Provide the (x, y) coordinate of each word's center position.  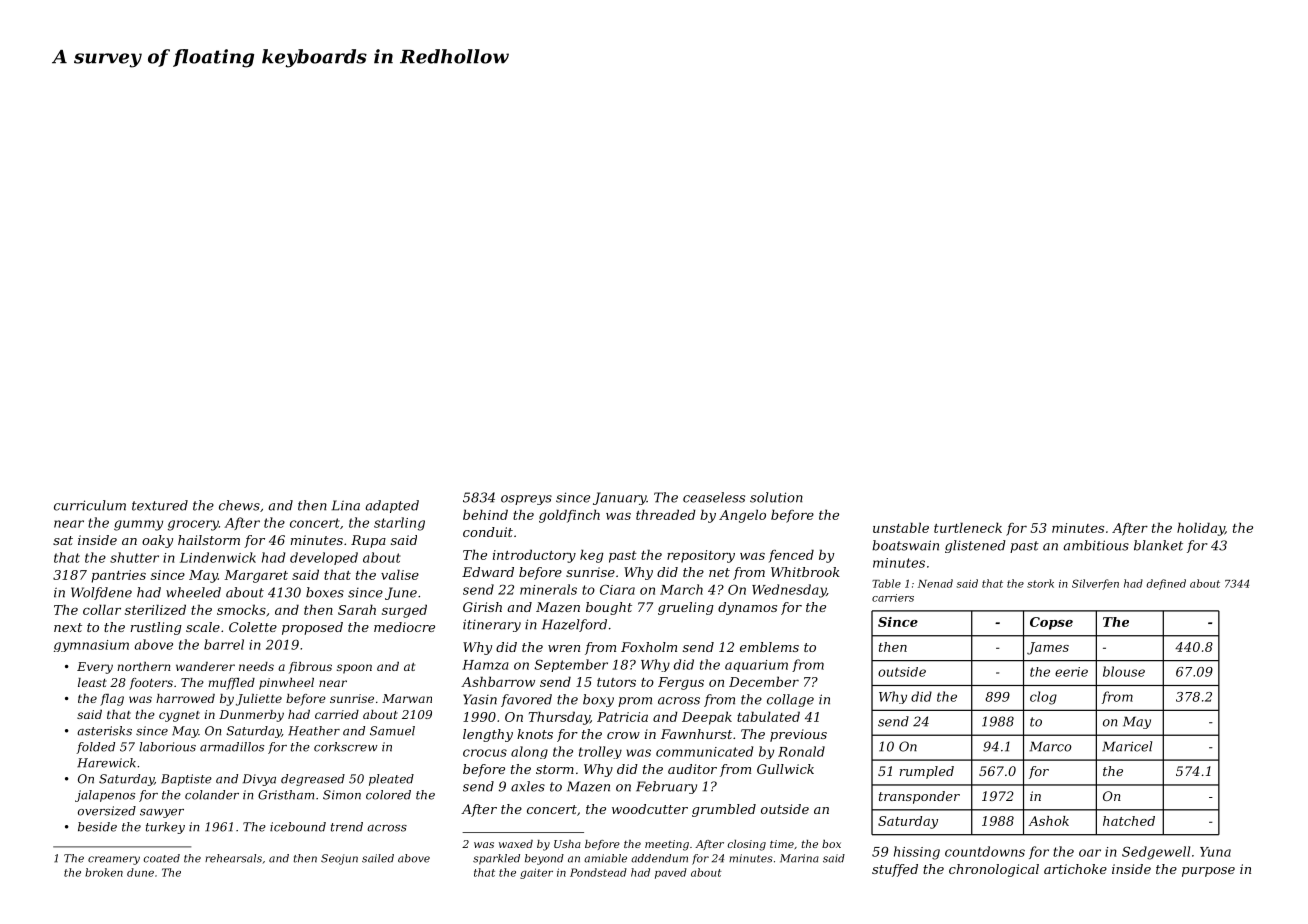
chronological (994, 870)
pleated (391, 780)
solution (776, 497)
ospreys (526, 500)
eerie (1071, 672)
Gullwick (785, 769)
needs (256, 666)
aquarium (756, 666)
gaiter (536, 873)
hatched (1129, 821)
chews (239, 505)
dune (140, 872)
